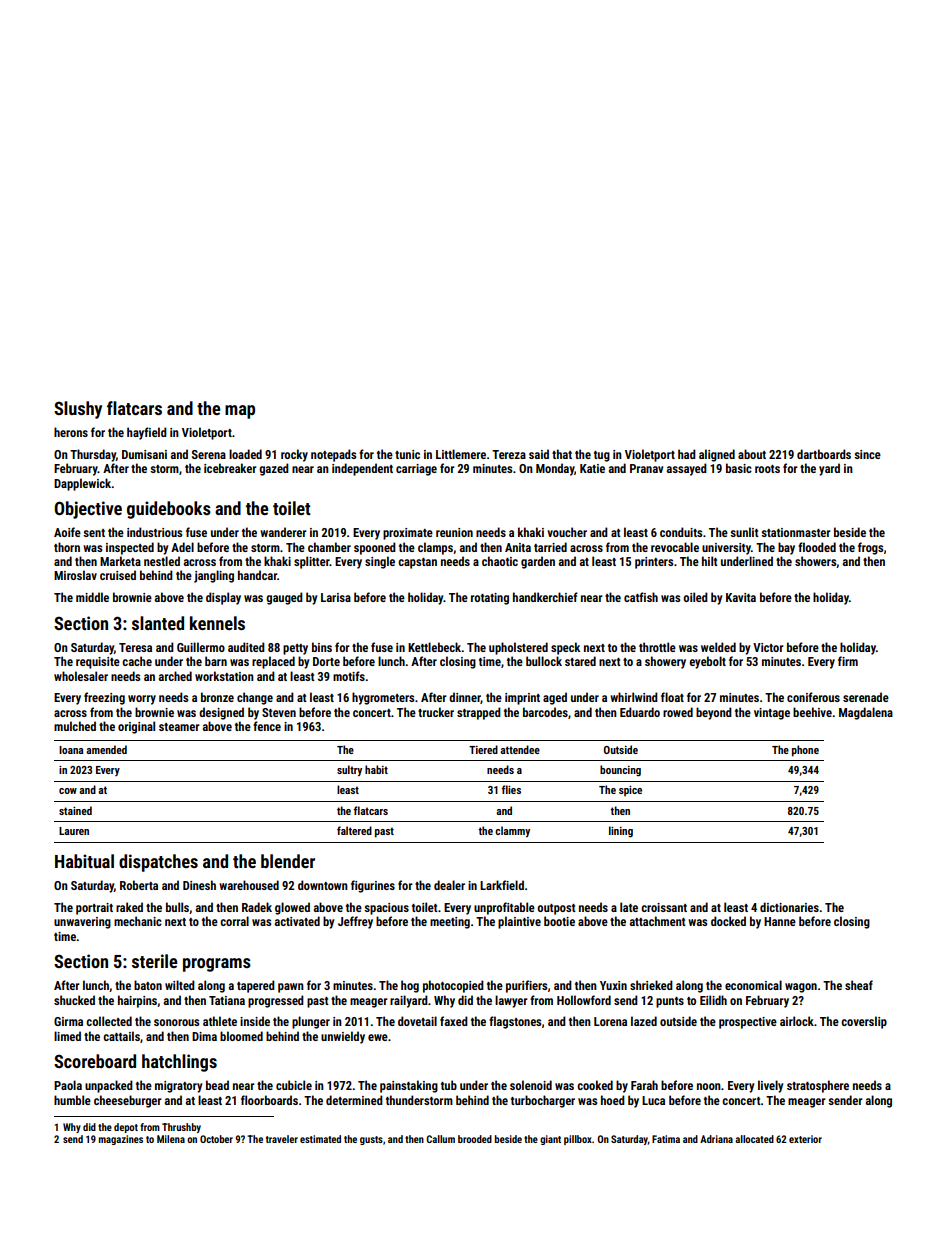 The height and width of the screenshot is (1233, 952). What do you see at coordinates (407, 454) in the screenshot?
I see `tunic` at bounding box center [407, 454].
